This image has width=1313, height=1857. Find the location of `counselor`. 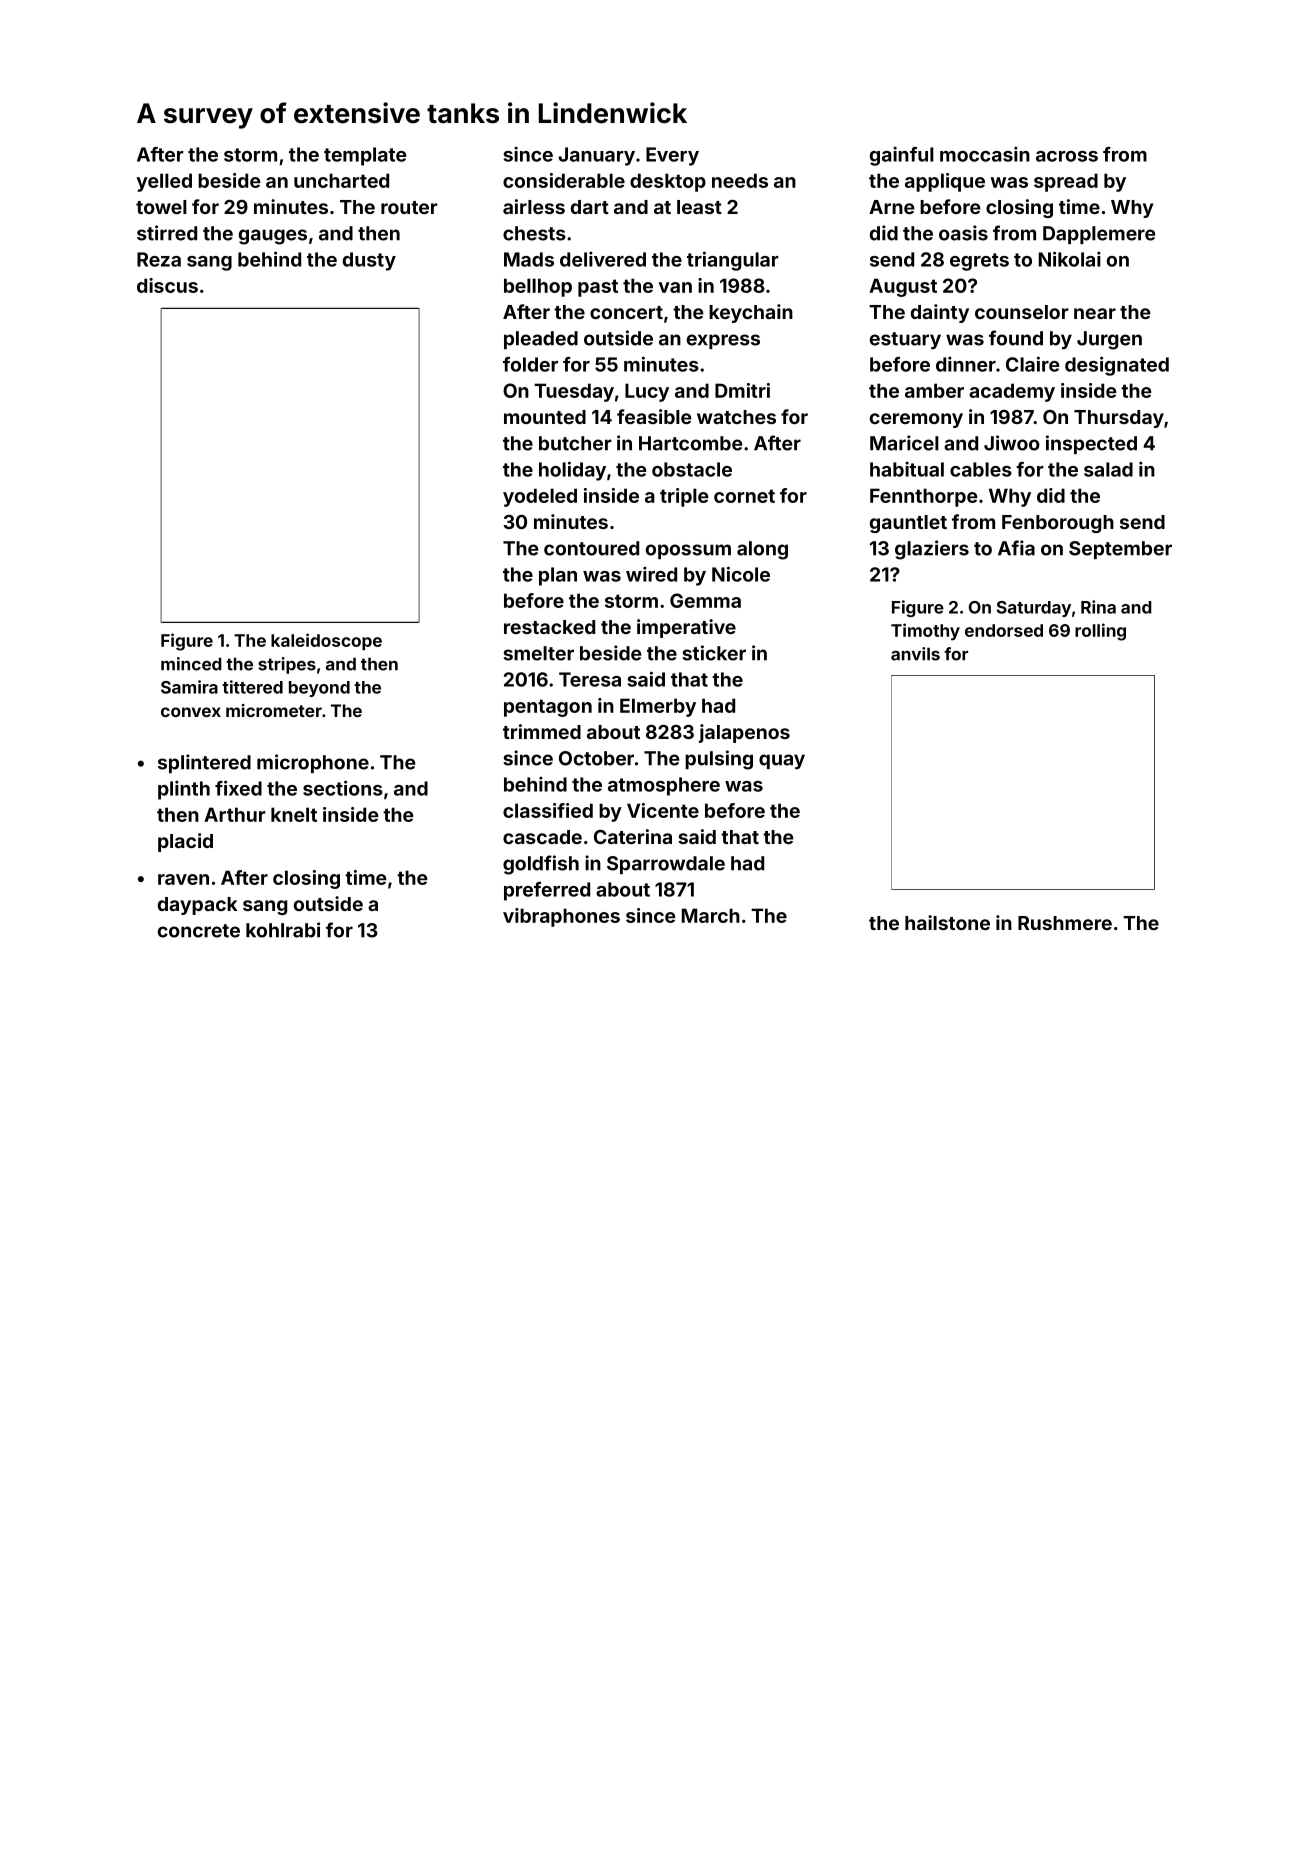

counselor is located at coordinates (1022, 312).
